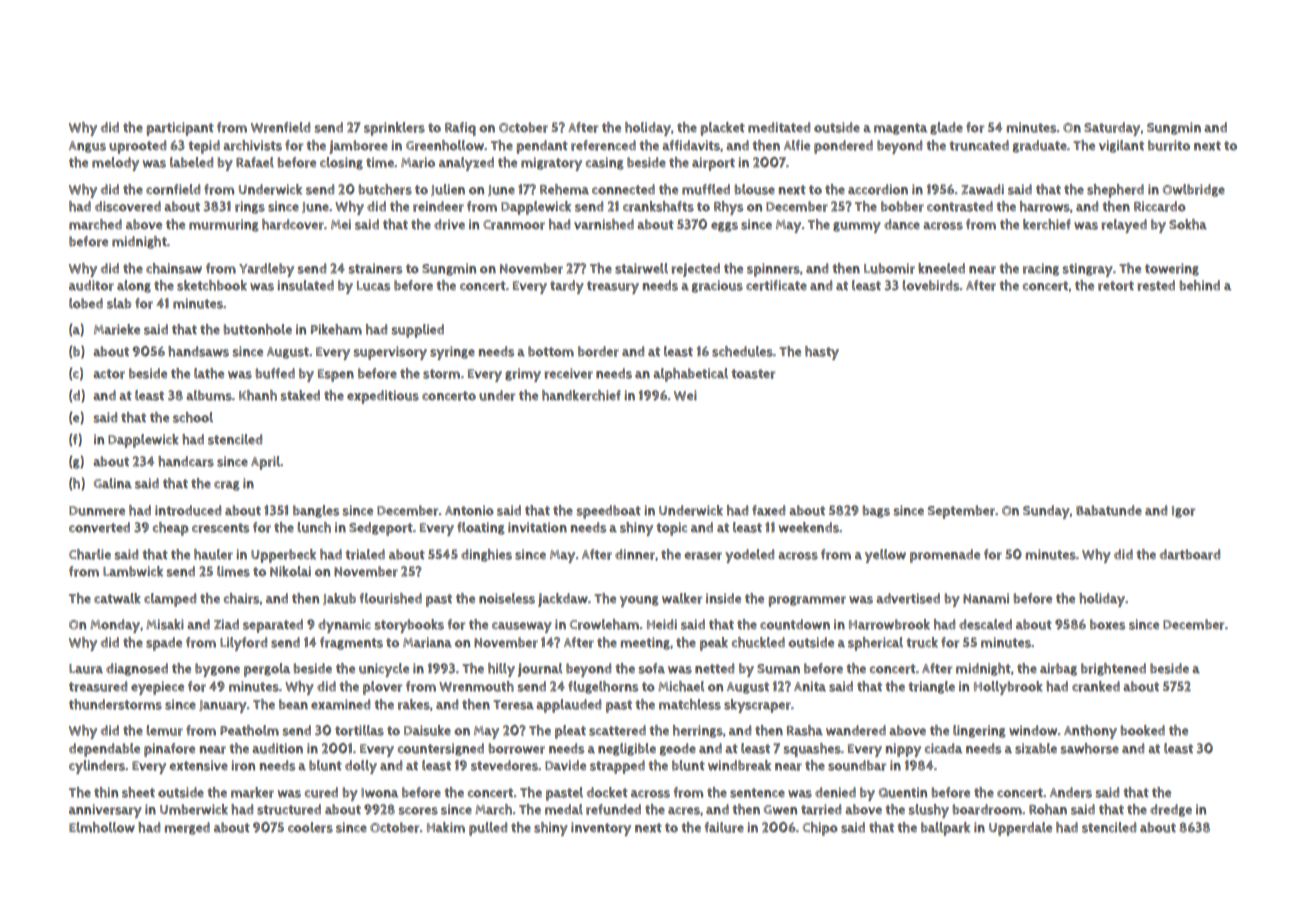 The image size is (1308, 924). I want to click on Upperdale, so click(1020, 829).
